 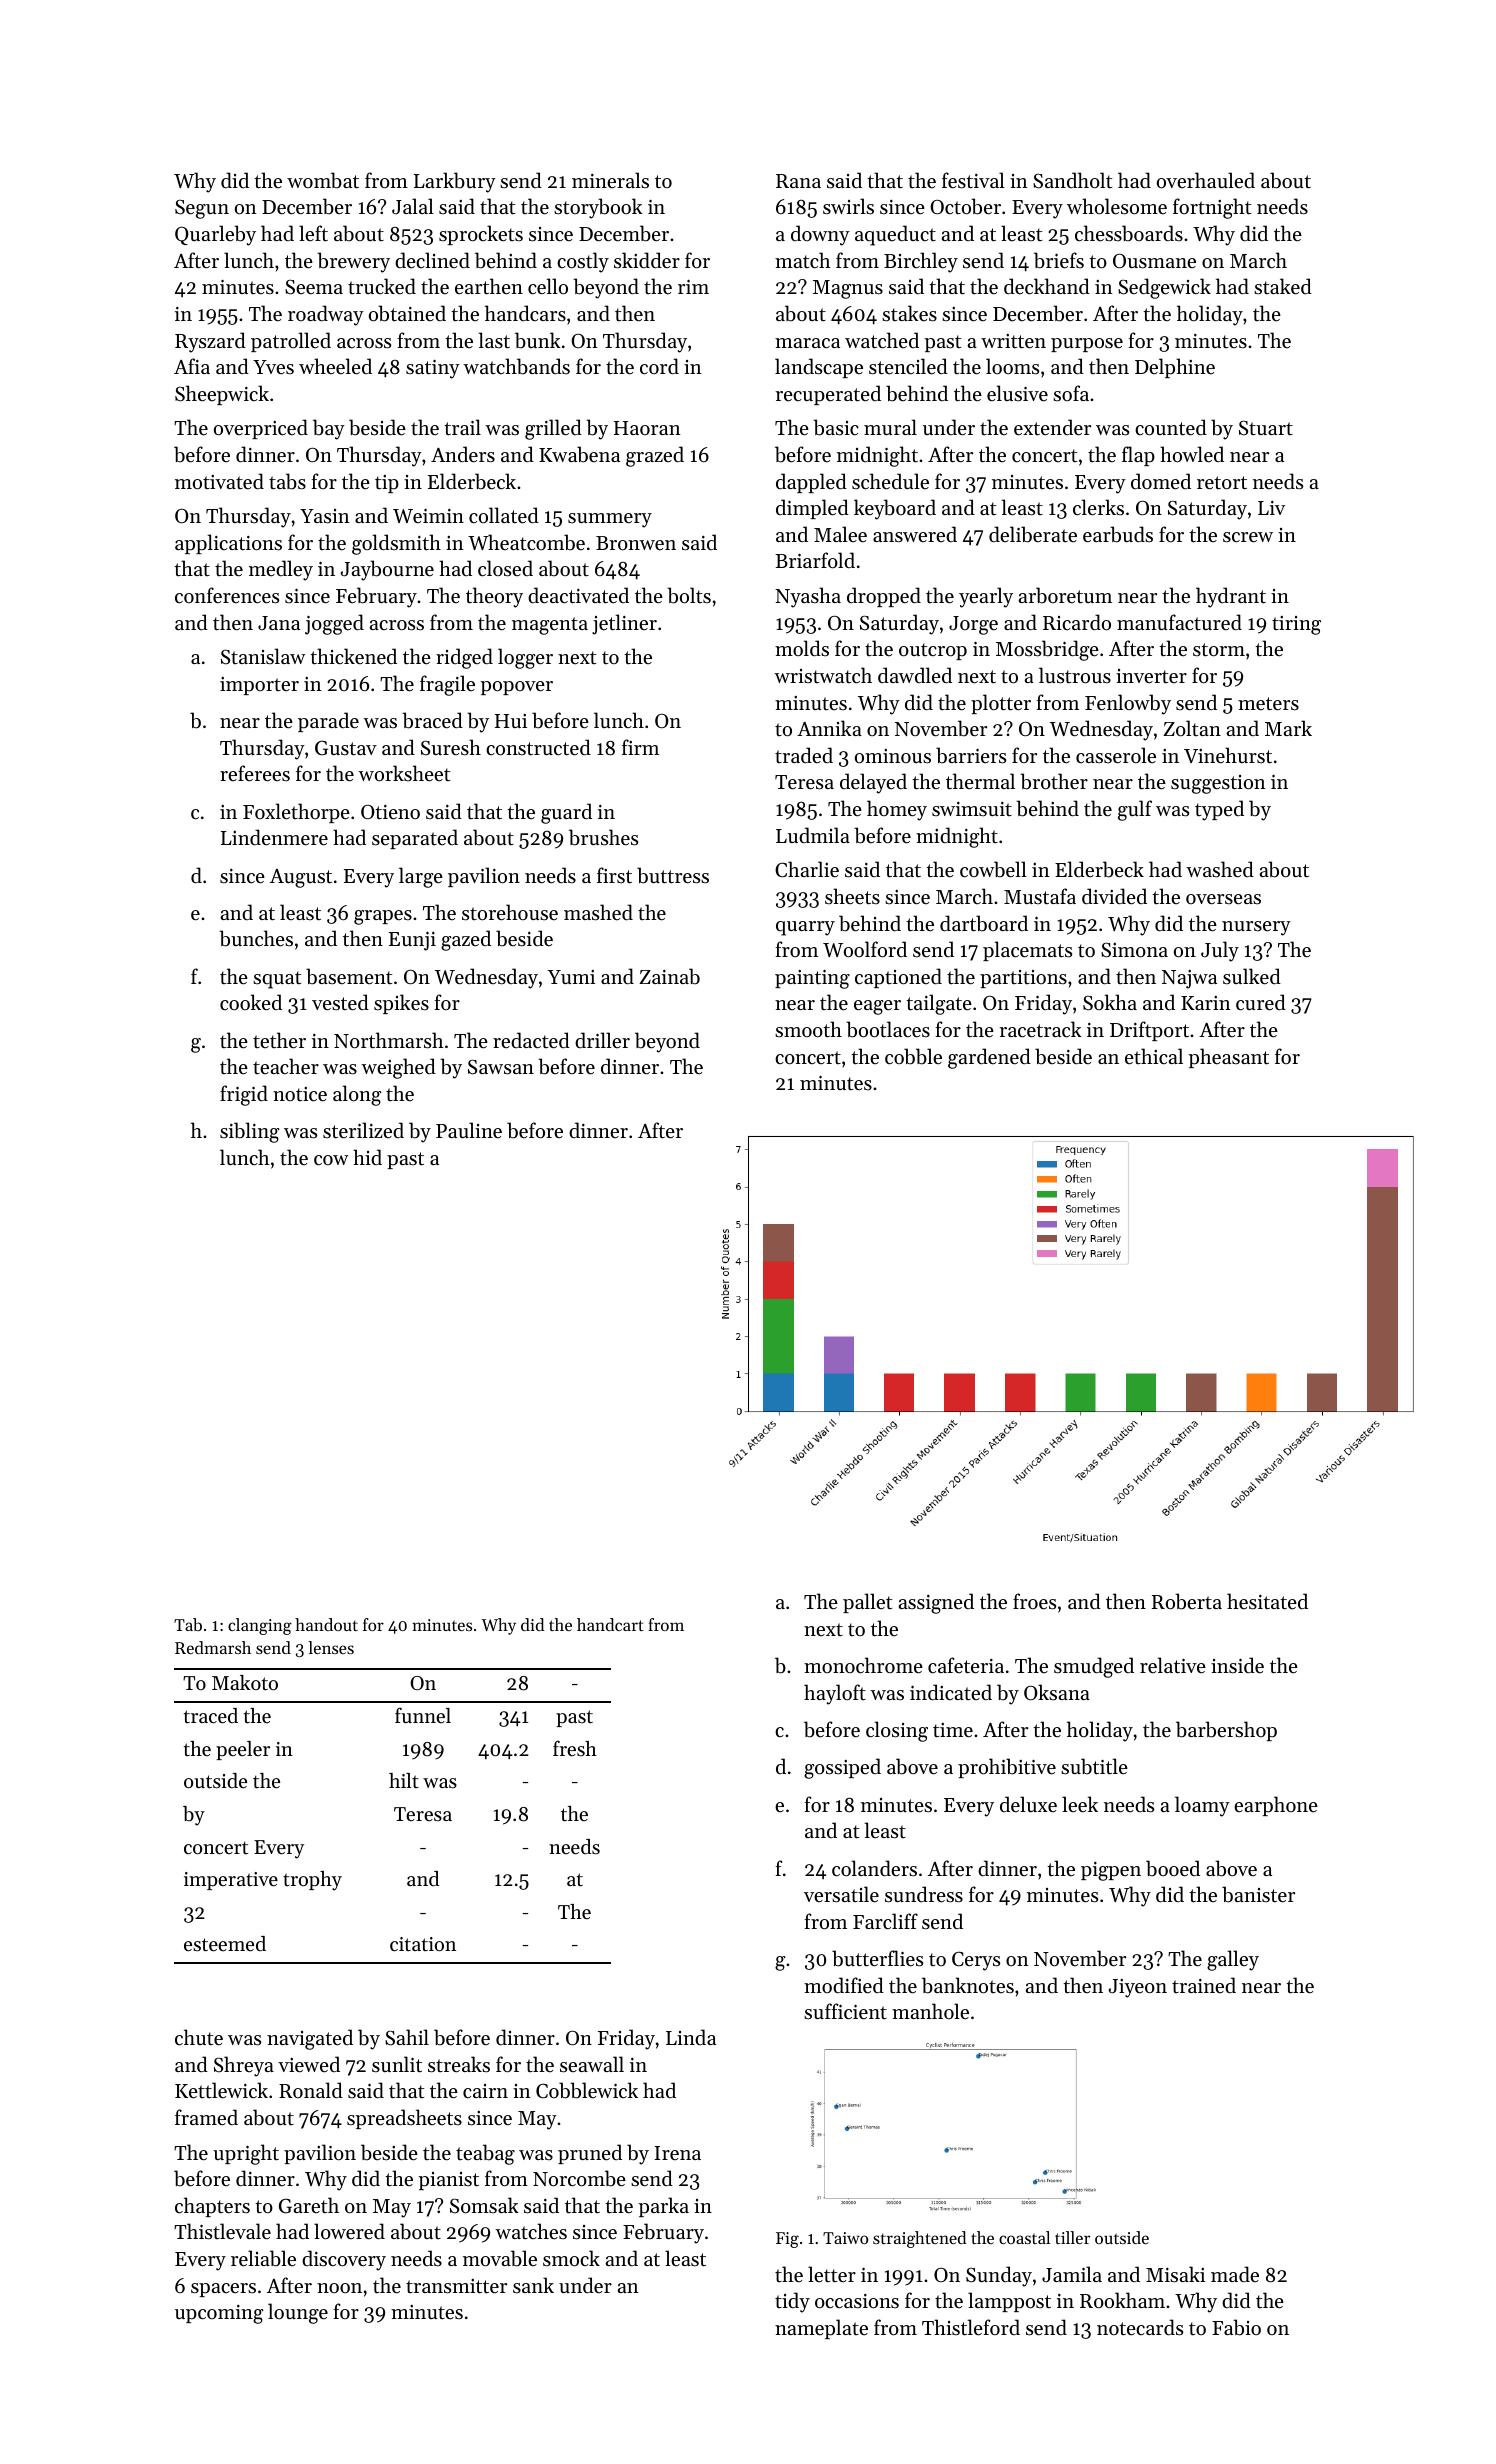 I want to click on sibling, so click(x=250, y=1132).
